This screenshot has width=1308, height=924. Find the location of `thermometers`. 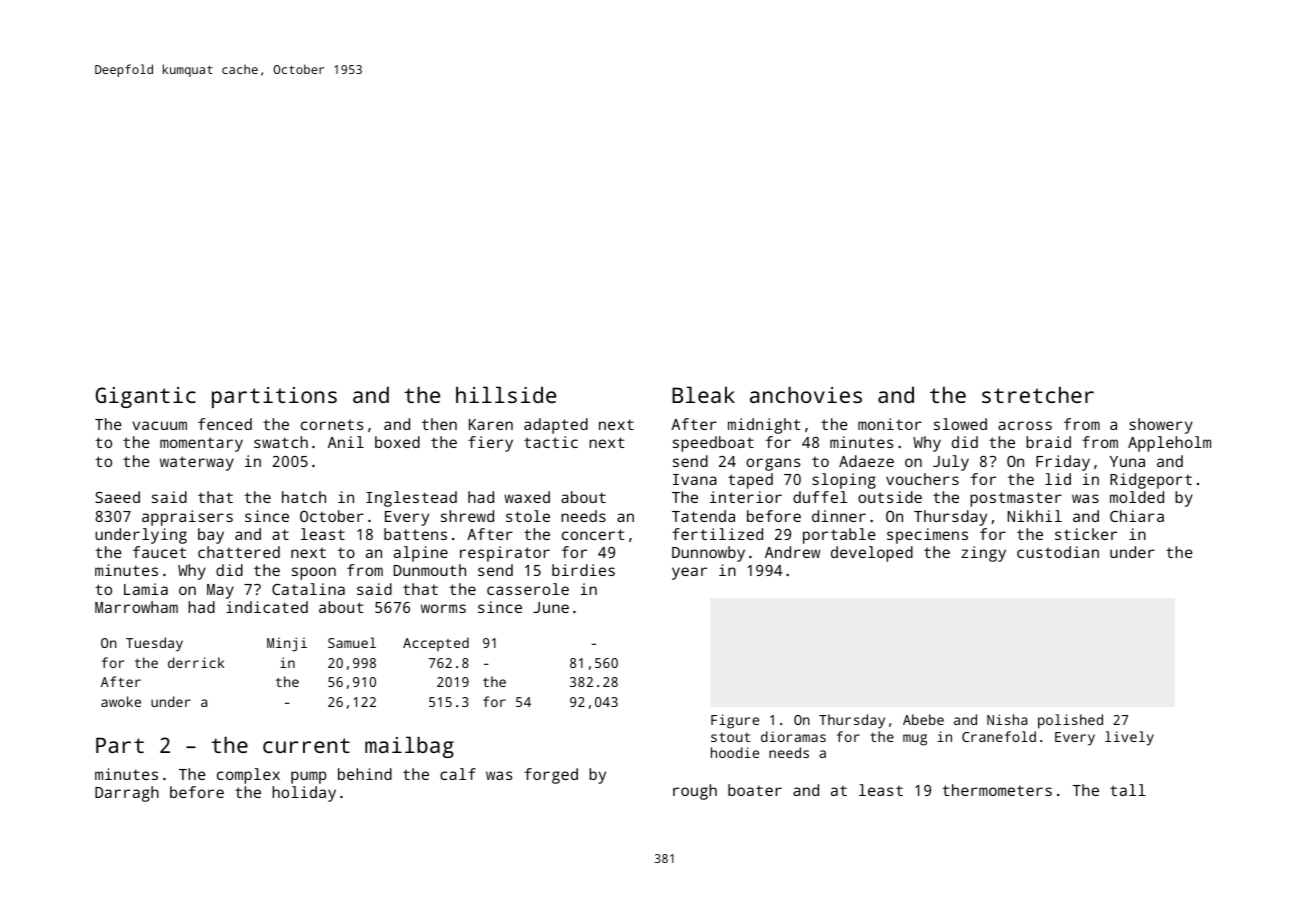

thermometers is located at coordinates (997, 790).
